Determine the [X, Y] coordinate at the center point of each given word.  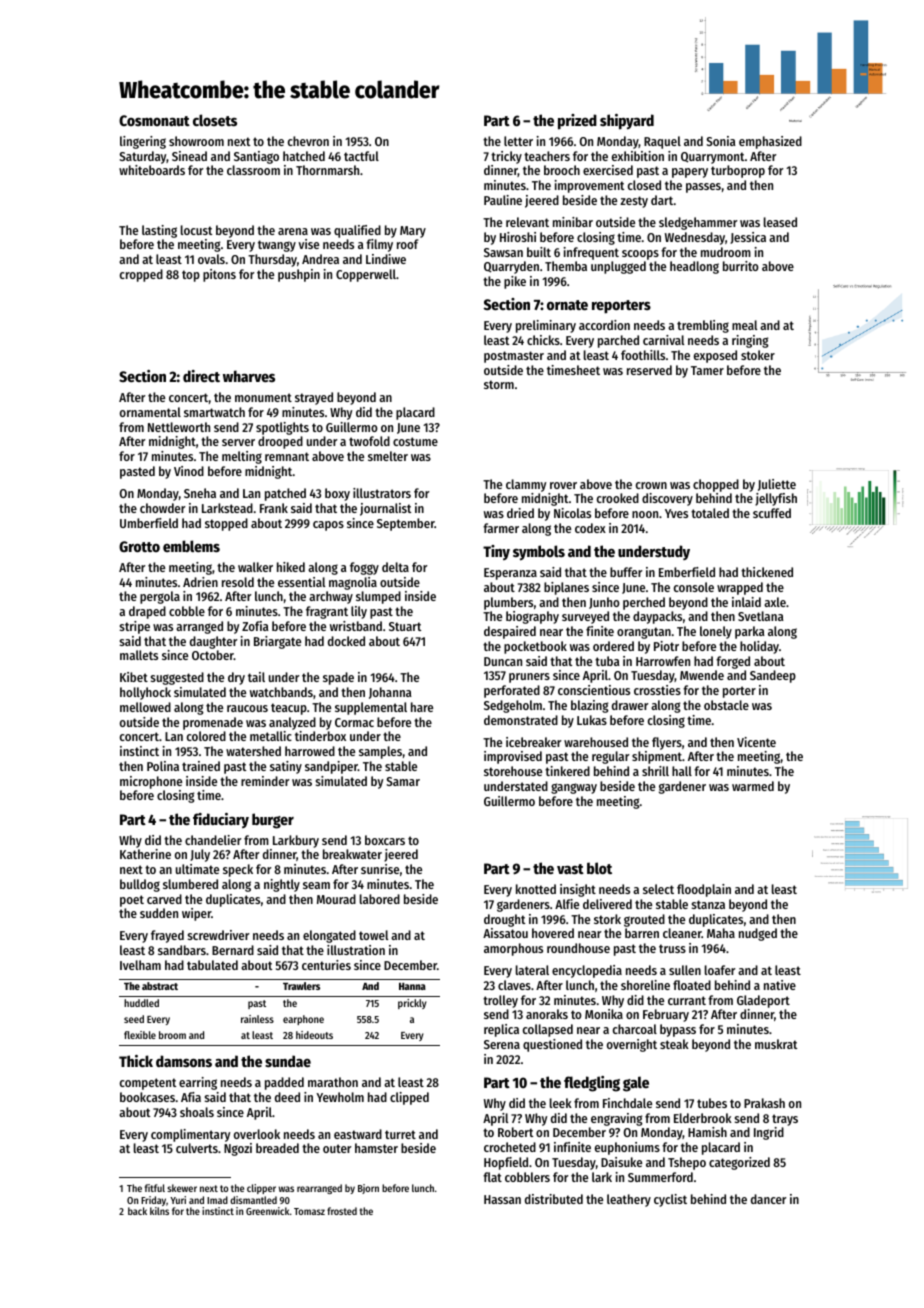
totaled [710, 513]
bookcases [147, 1097]
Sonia [721, 141]
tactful [361, 156]
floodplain [704, 890]
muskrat [776, 1044]
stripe [135, 627]
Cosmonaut [154, 120]
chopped [716, 485]
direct [201, 376]
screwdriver [218, 935]
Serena [502, 1044]
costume [415, 441]
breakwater [352, 854]
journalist [385, 509]
